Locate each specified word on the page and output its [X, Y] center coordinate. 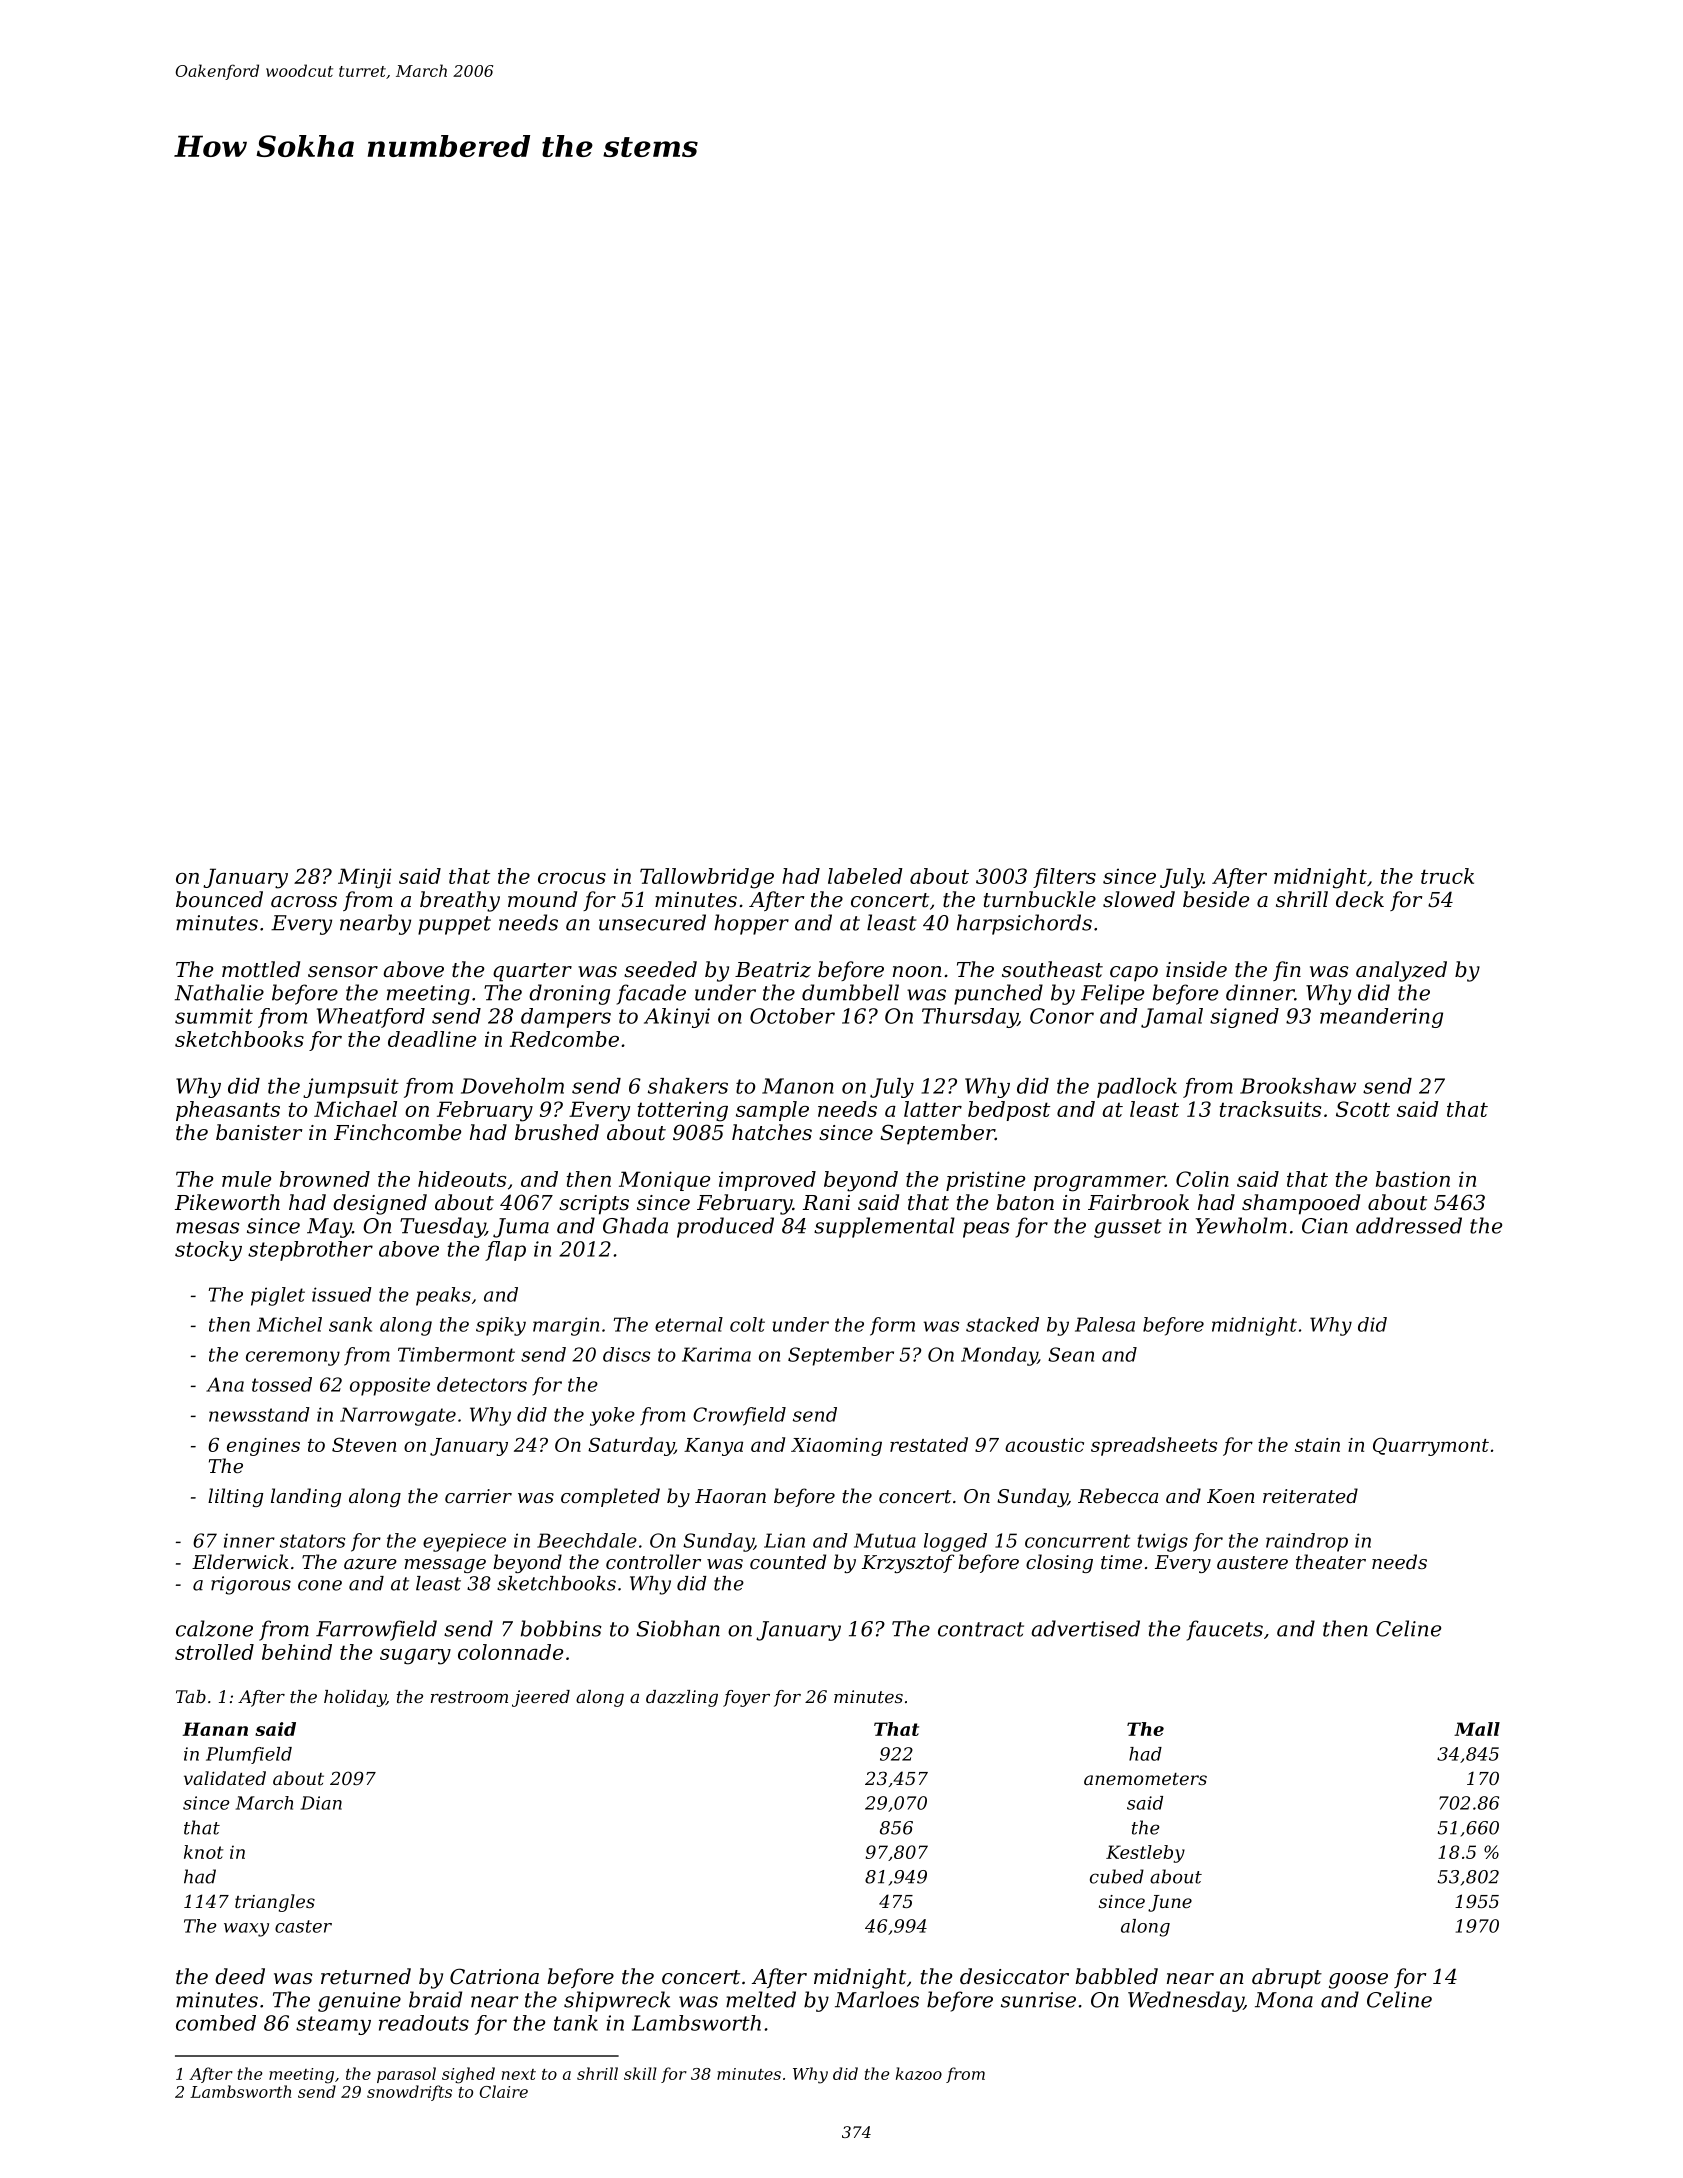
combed [216, 2023]
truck [1447, 876]
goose [1358, 1981]
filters [1064, 878]
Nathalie [219, 992]
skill [640, 2073]
